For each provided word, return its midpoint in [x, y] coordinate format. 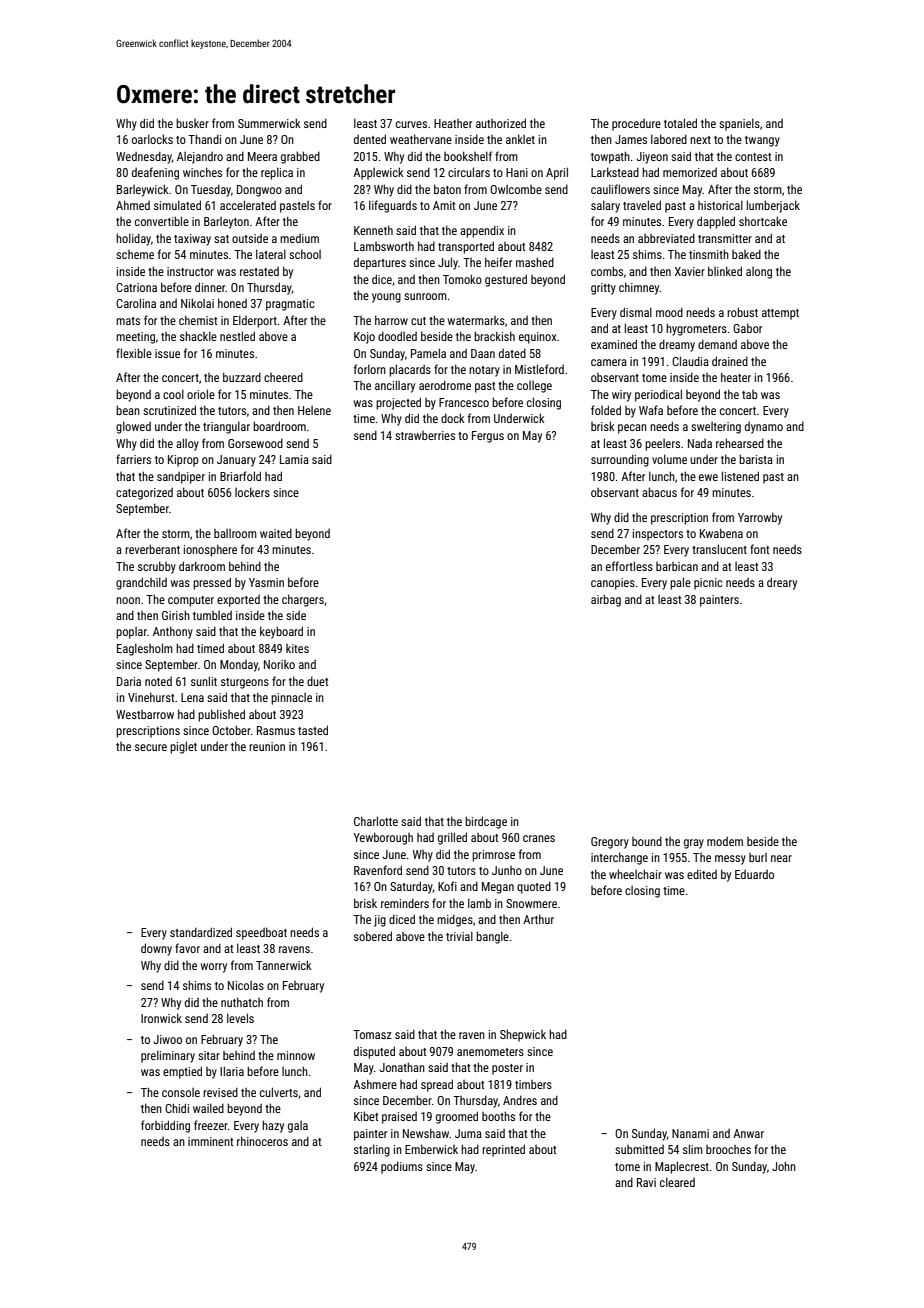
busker [192, 123]
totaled [680, 123]
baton [447, 189]
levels [240, 1018]
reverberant [152, 549]
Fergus [488, 437]
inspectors [658, 535]
